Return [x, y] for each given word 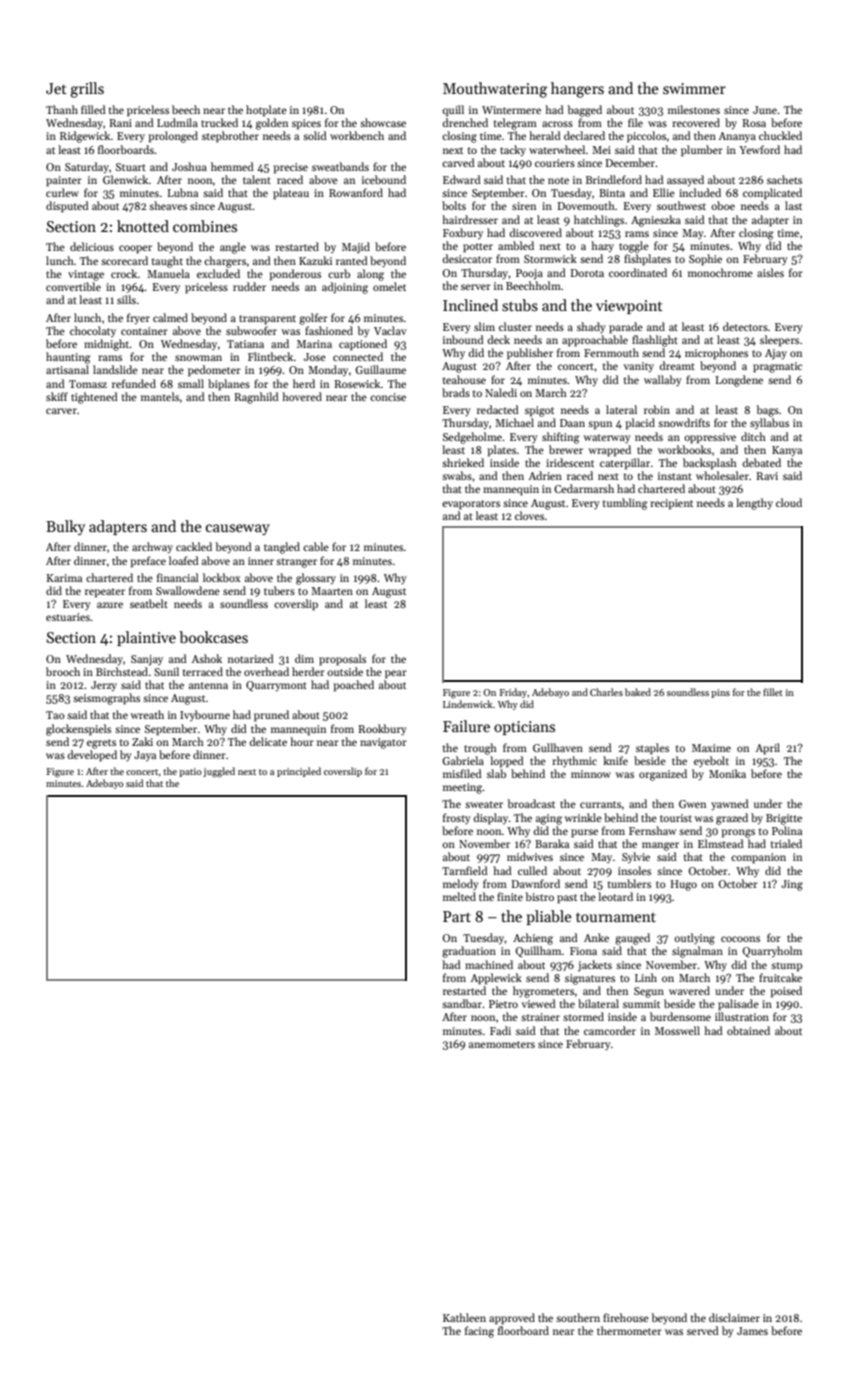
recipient [671, 504]
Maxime [711, 748]
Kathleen [464, 1317]
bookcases [213, 637]
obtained [748, 1030]
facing [479, 1332]
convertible [73, 286]
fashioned [329, 330]
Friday [513, 693]
